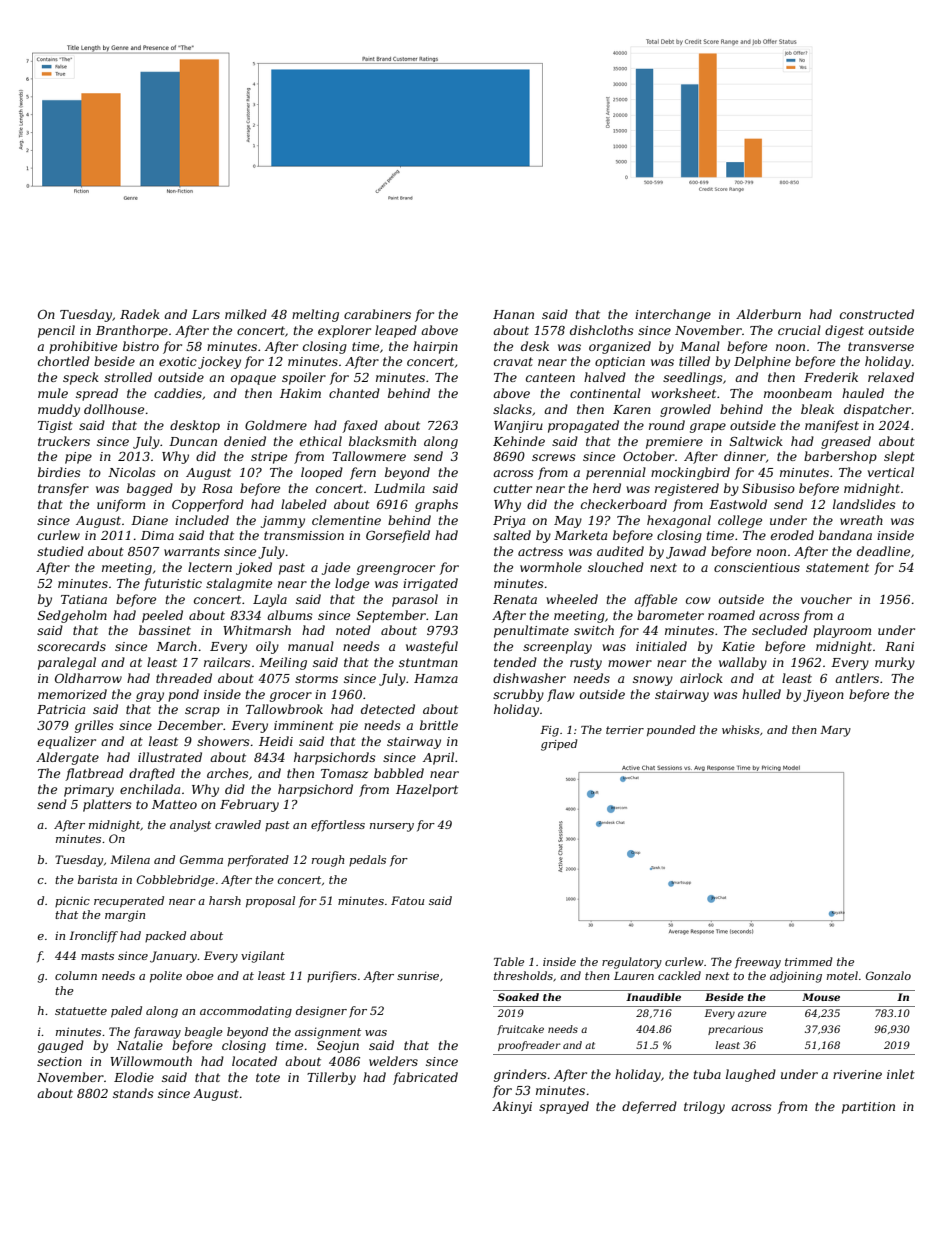 Image resolution: width=952 pixels, height=1233 pixels. Describe the element at coordinates (877, 314) in the screenshot. I see `constructed` at that location.
